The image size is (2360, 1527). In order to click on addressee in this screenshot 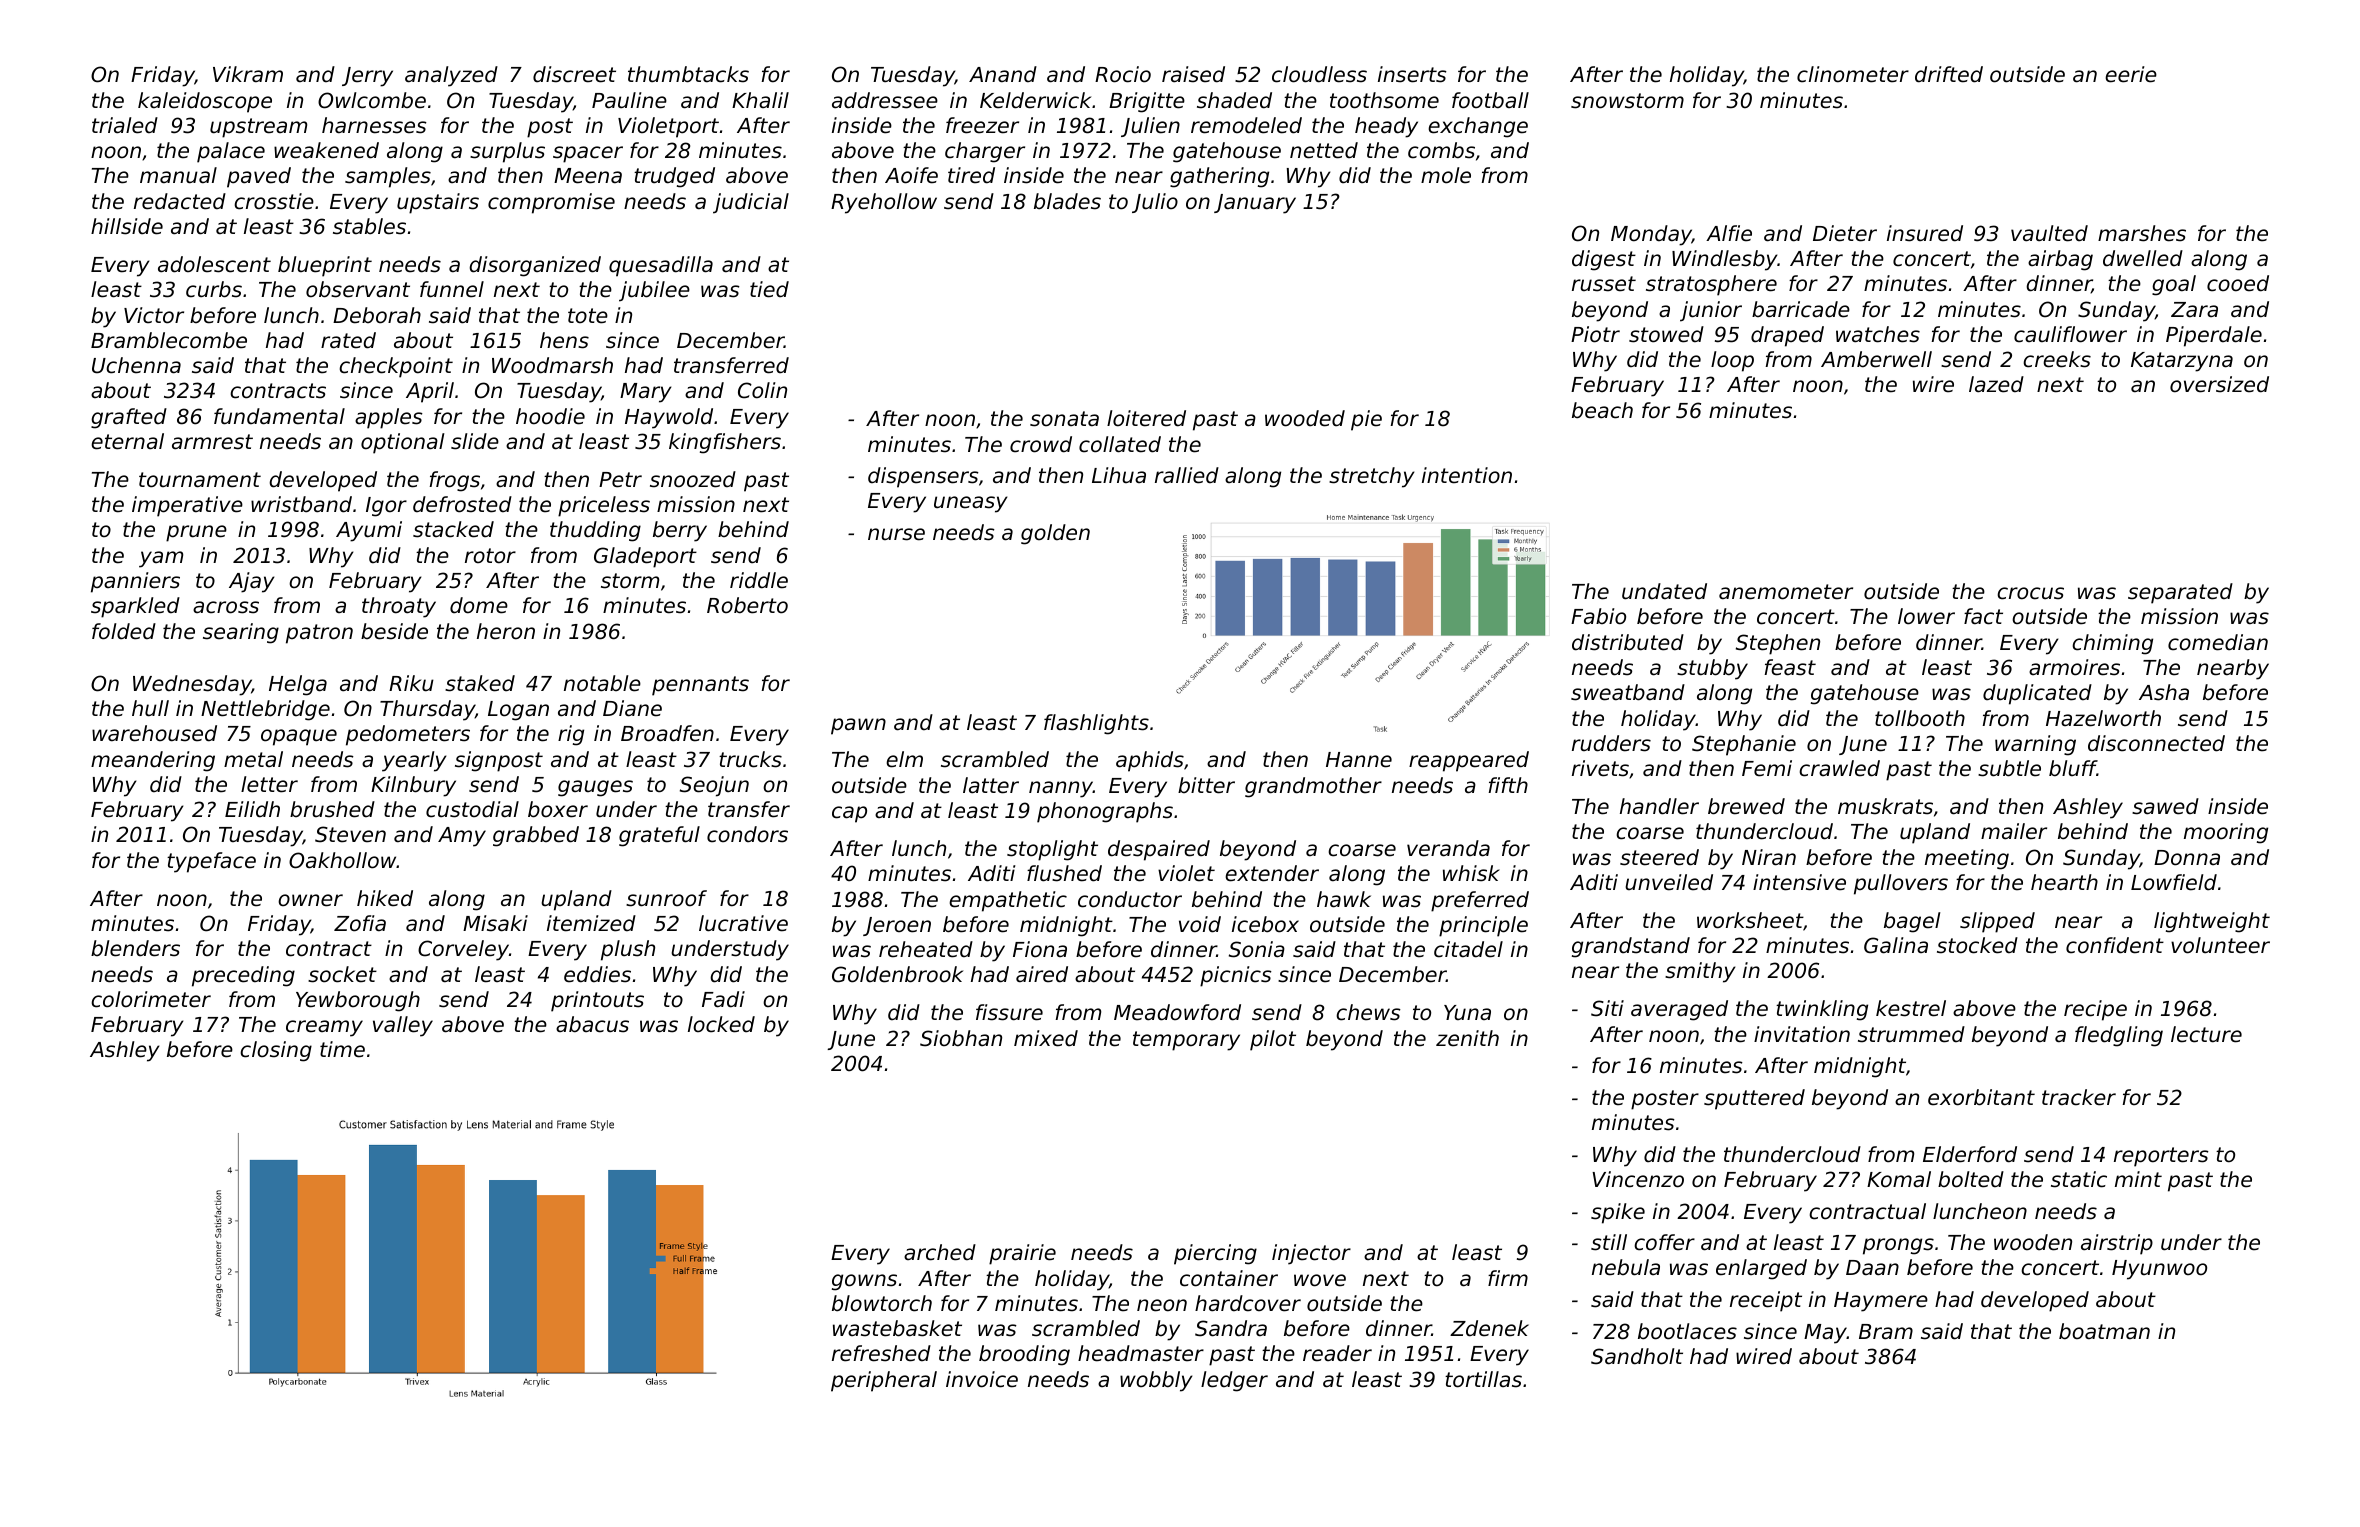, I will do `click(885, 100)`.
